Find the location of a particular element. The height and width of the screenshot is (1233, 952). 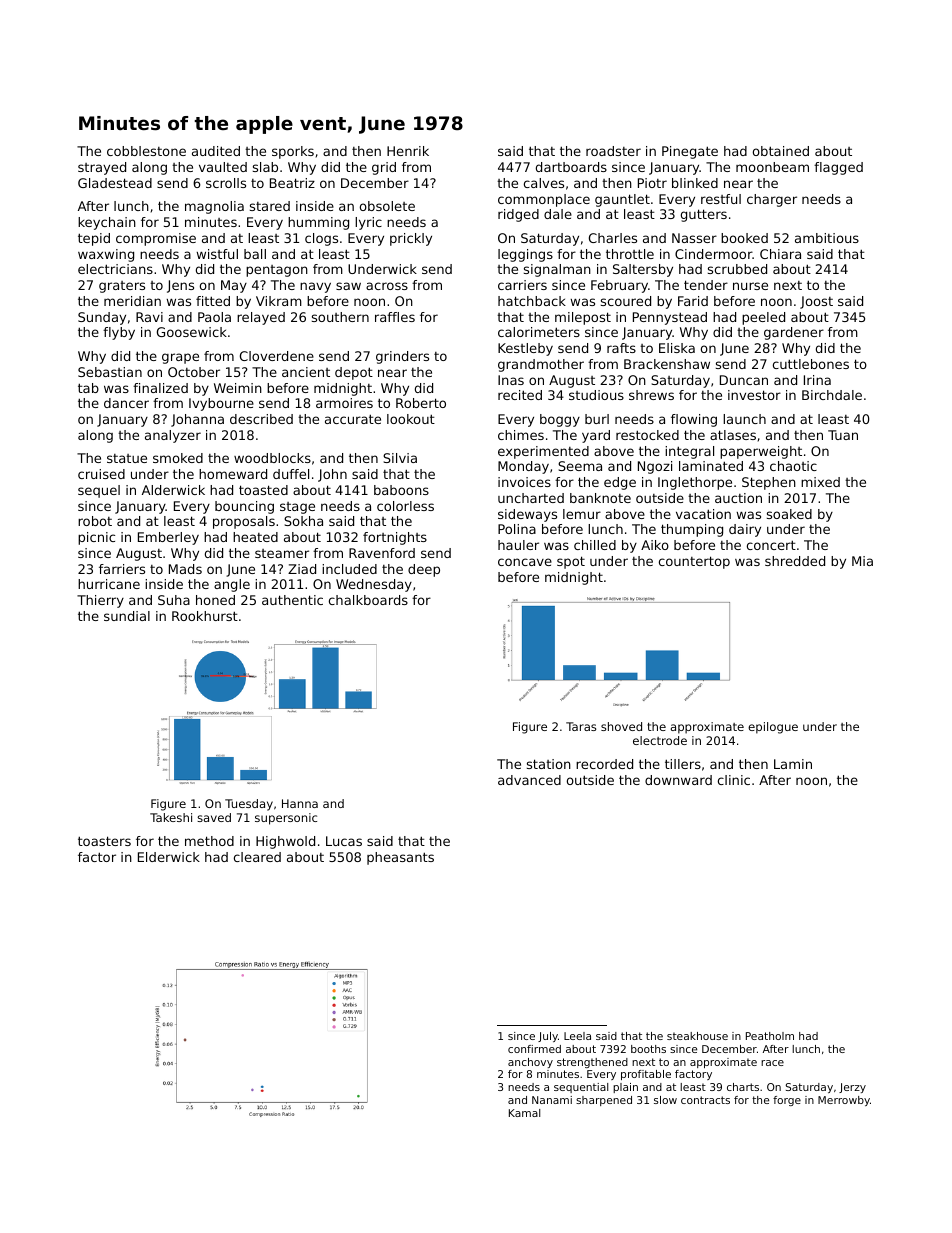

Weimin is located at coordinates (238, 388).
